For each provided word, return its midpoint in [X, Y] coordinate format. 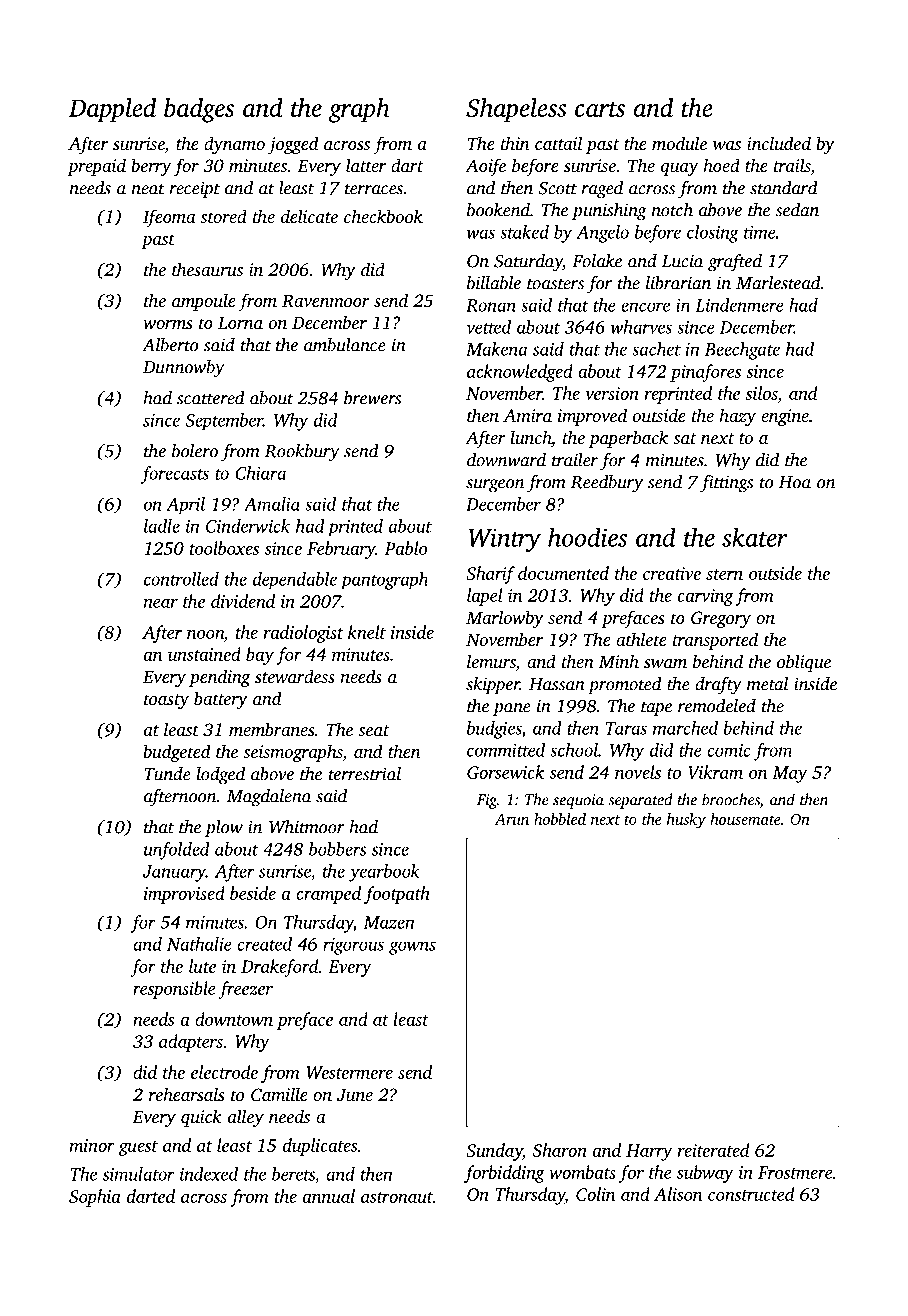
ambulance [345, 345]
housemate [745, 819]
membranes [271, 729]
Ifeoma [169, 218]
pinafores [705, 373]
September [224, 421]
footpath [397, 895]
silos [761, 394]
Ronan [491, 305]
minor [92, 1145]
